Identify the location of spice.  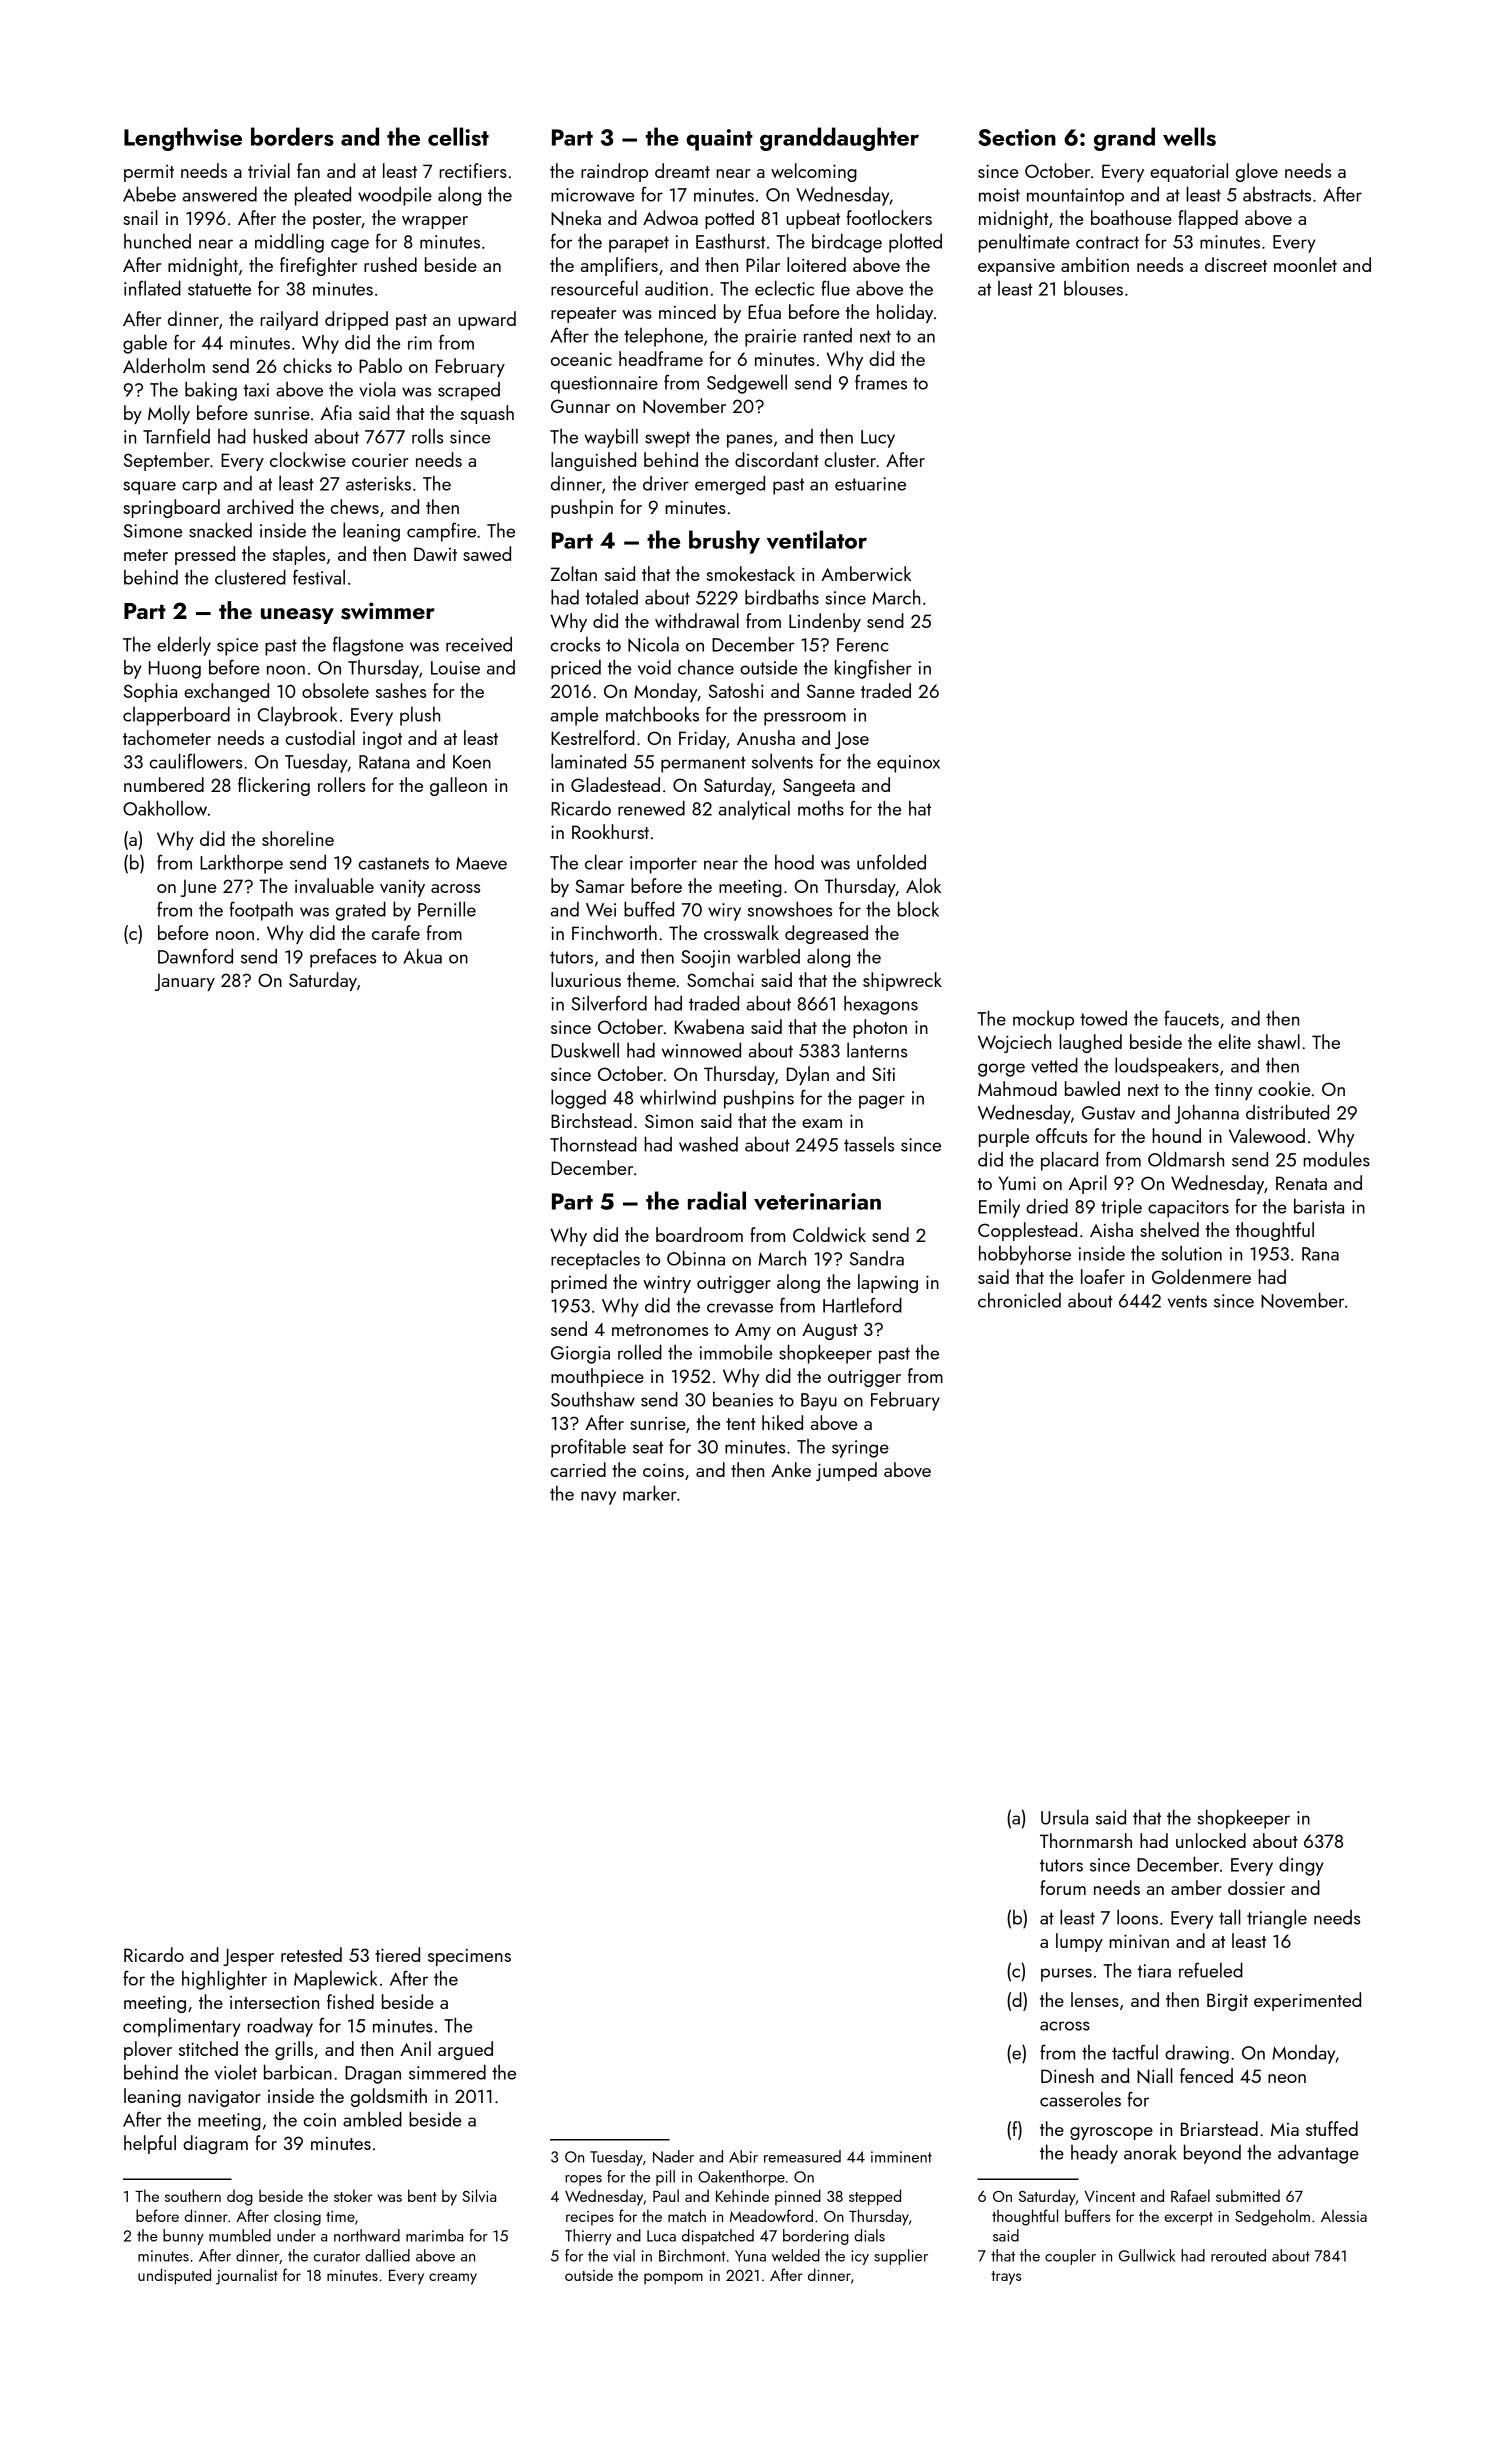
(237, 647).
